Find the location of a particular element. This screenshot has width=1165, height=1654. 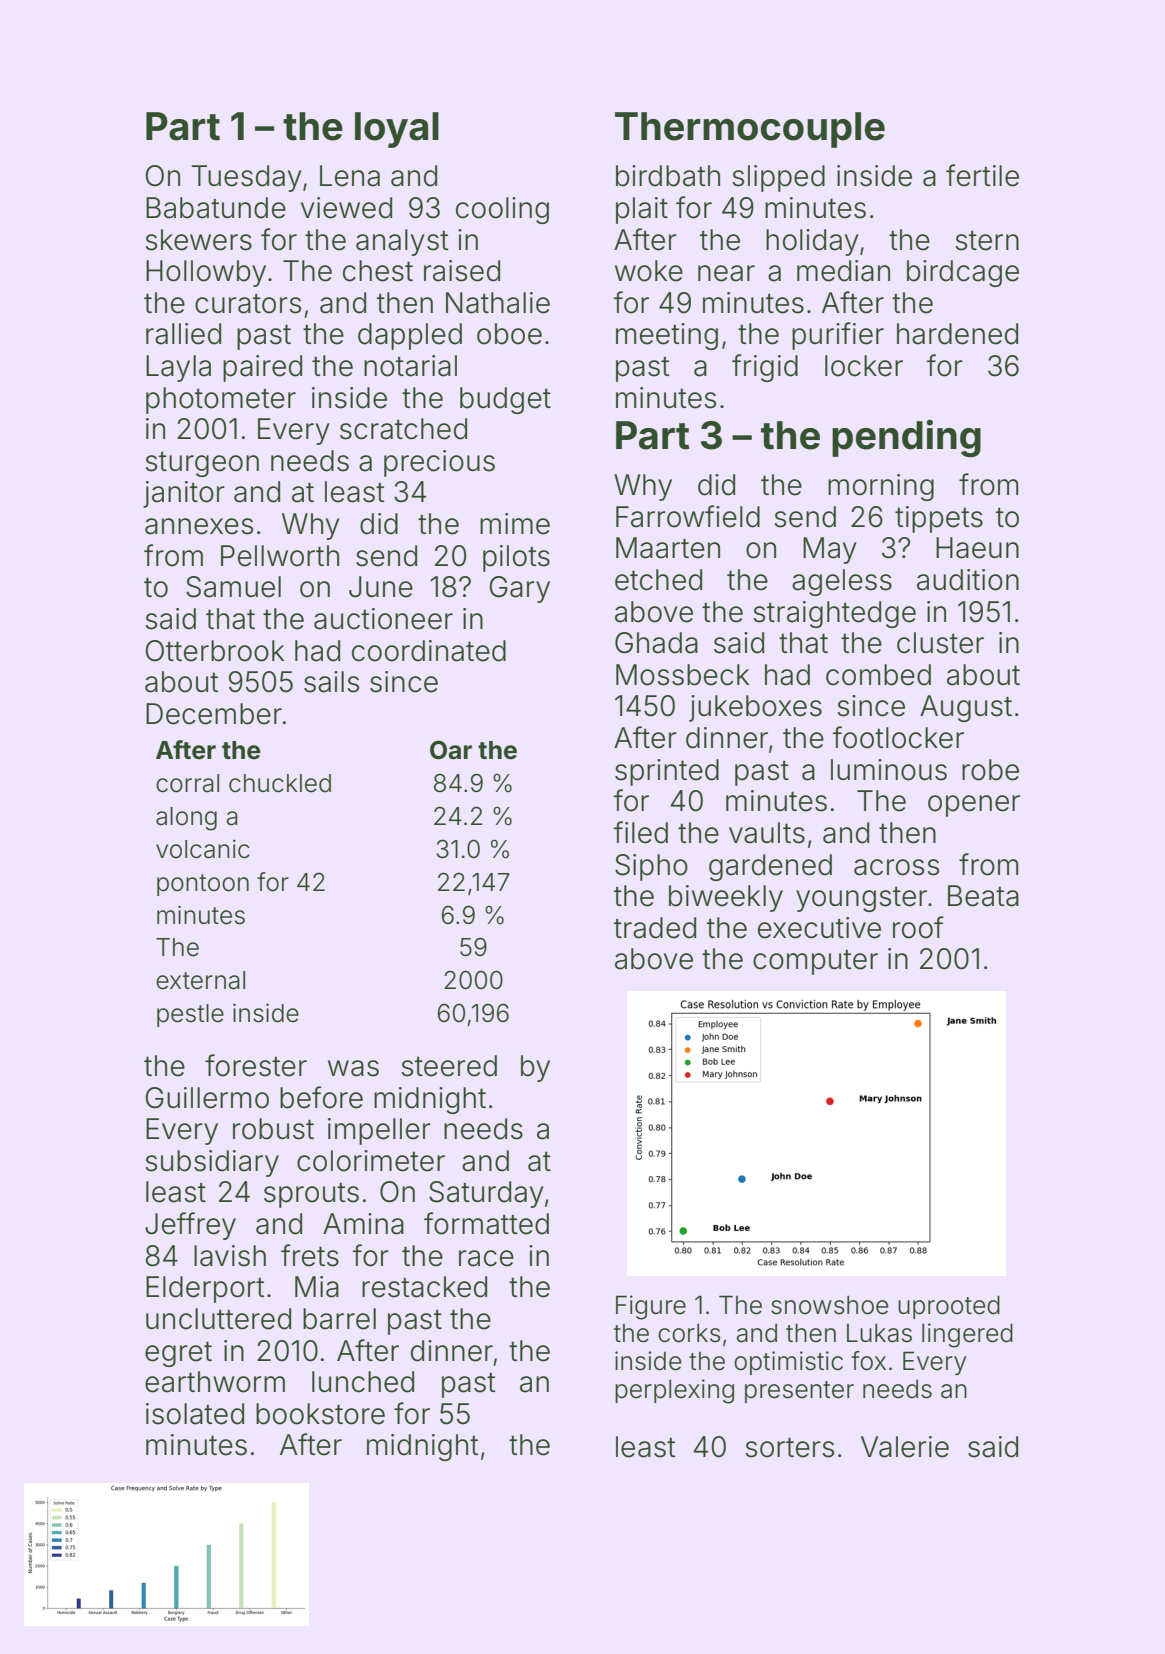

straightedge is located at coordinates (834, 614).
